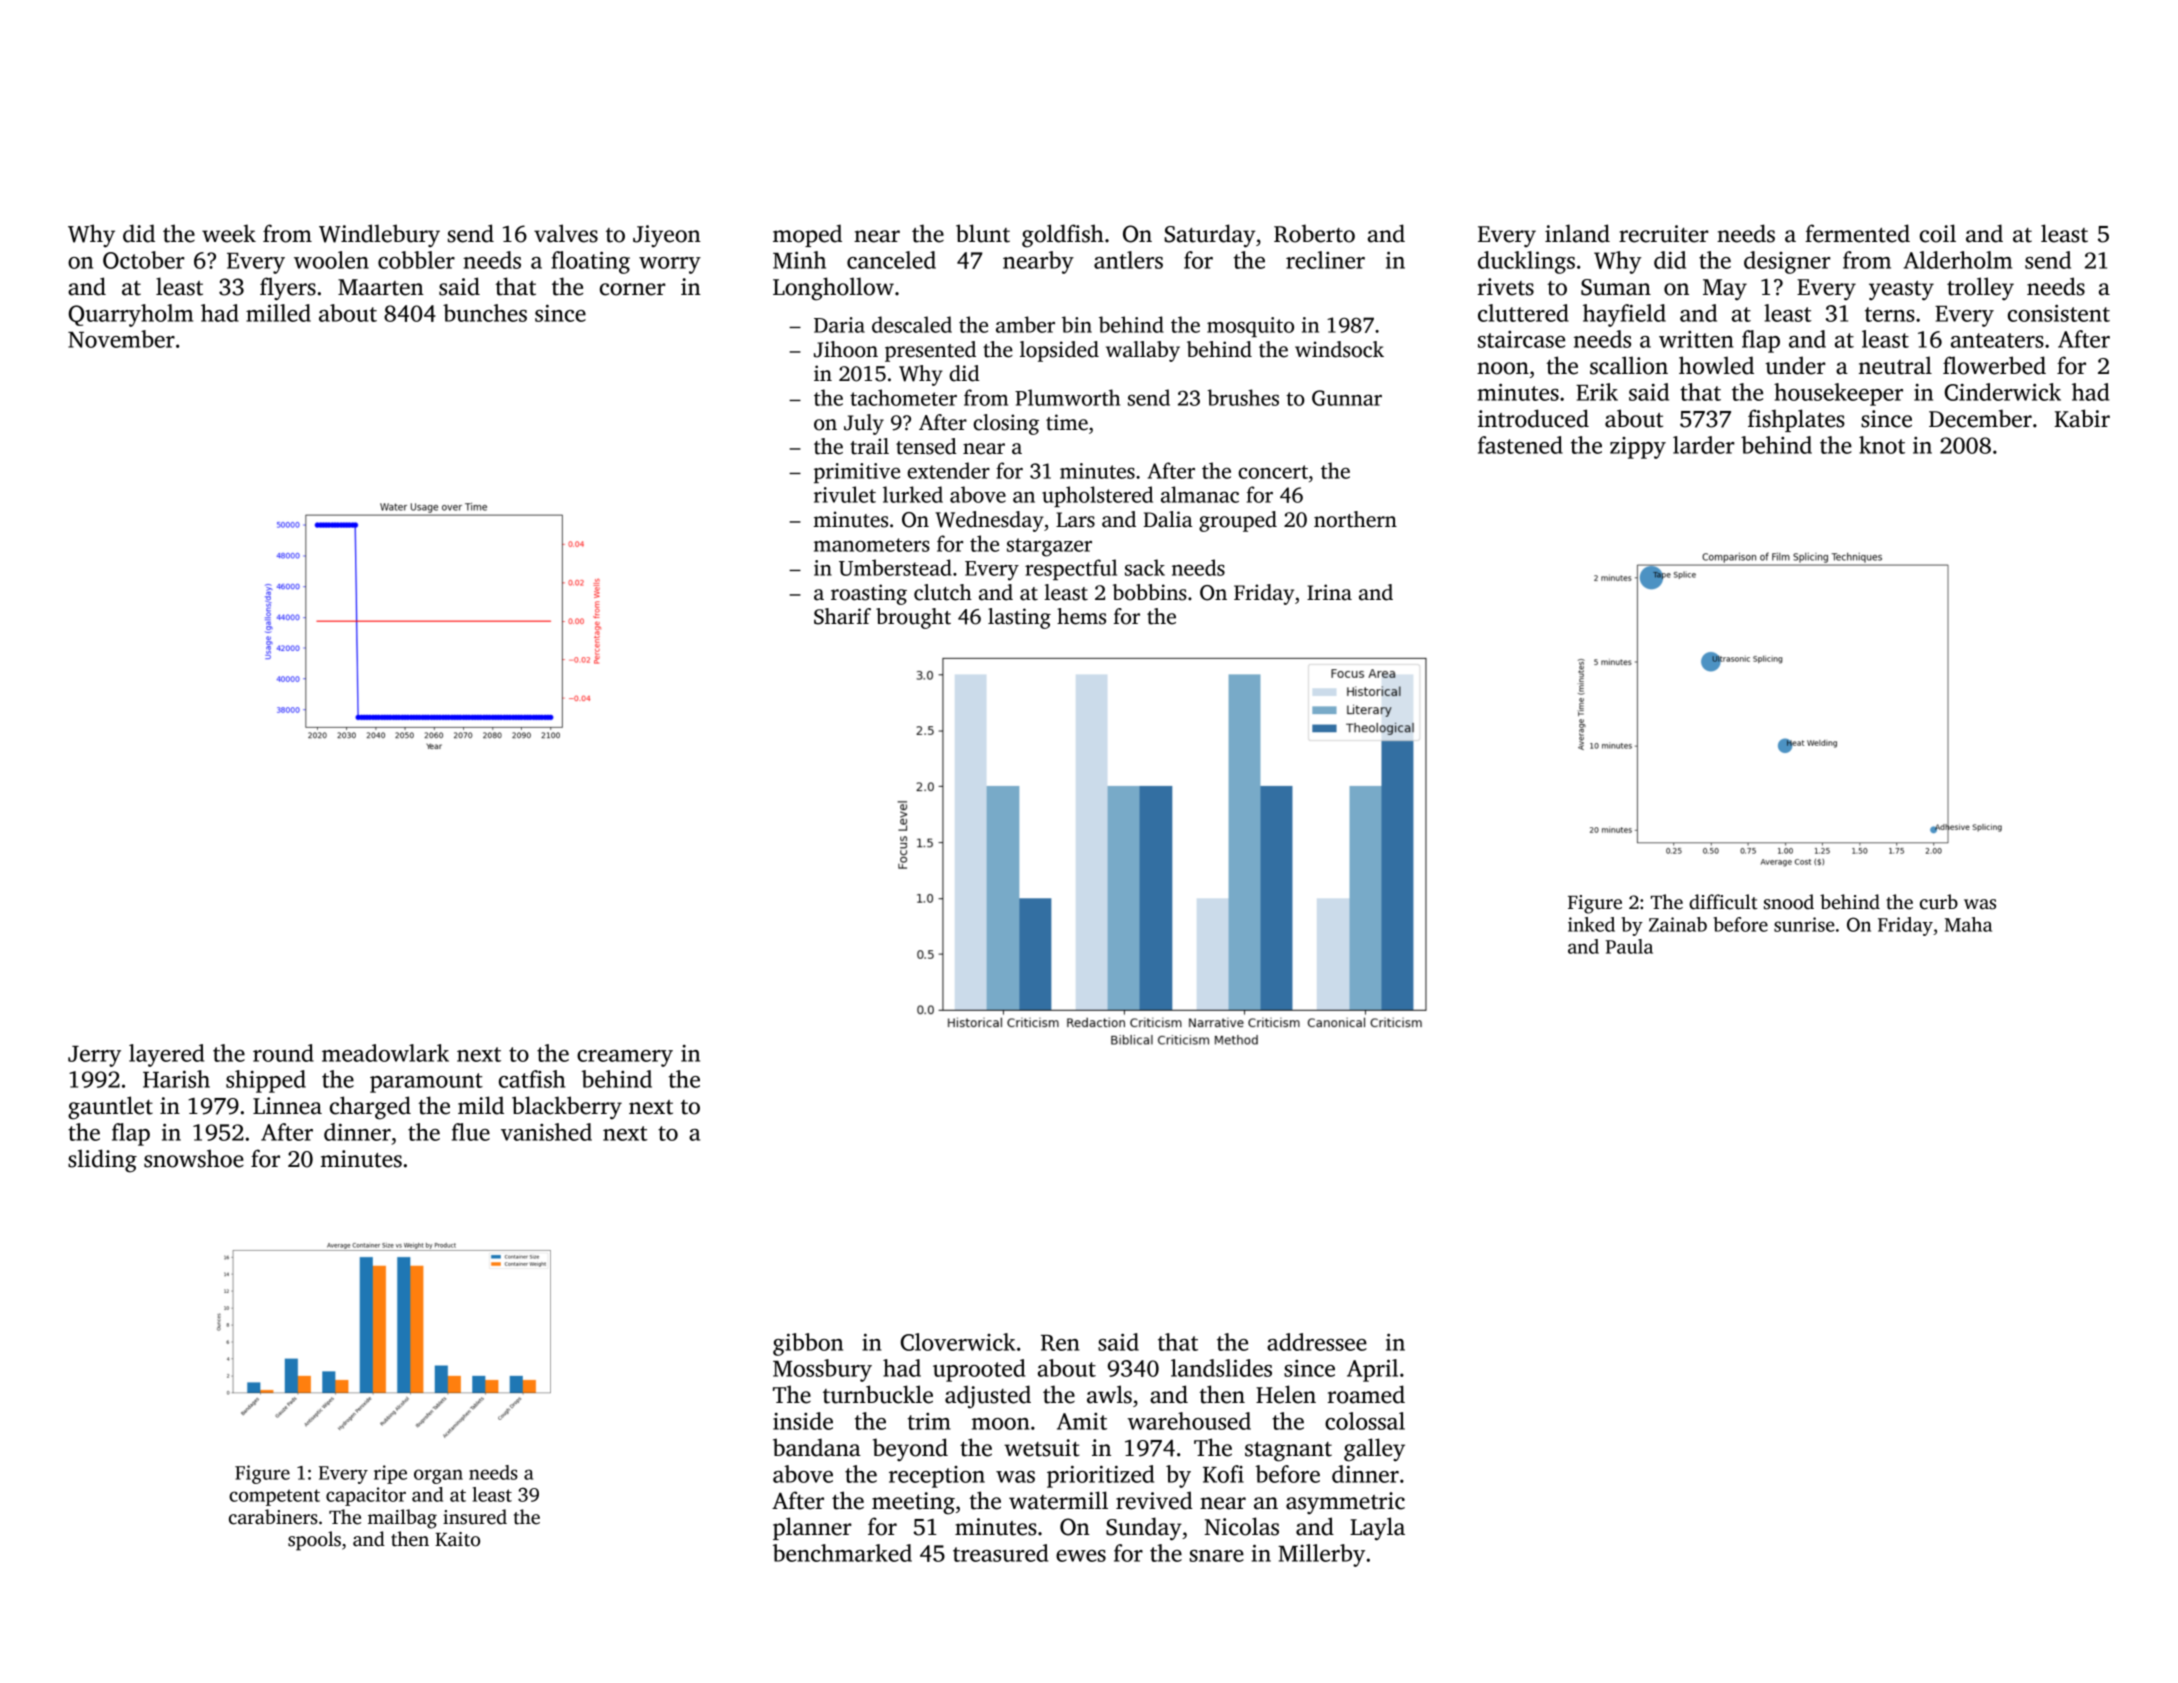 The width and height of the screenshot is (2178, 1683). Describe the element at coordinates (94, 1056) in the screenshot. I see `Jerry` at that location.
